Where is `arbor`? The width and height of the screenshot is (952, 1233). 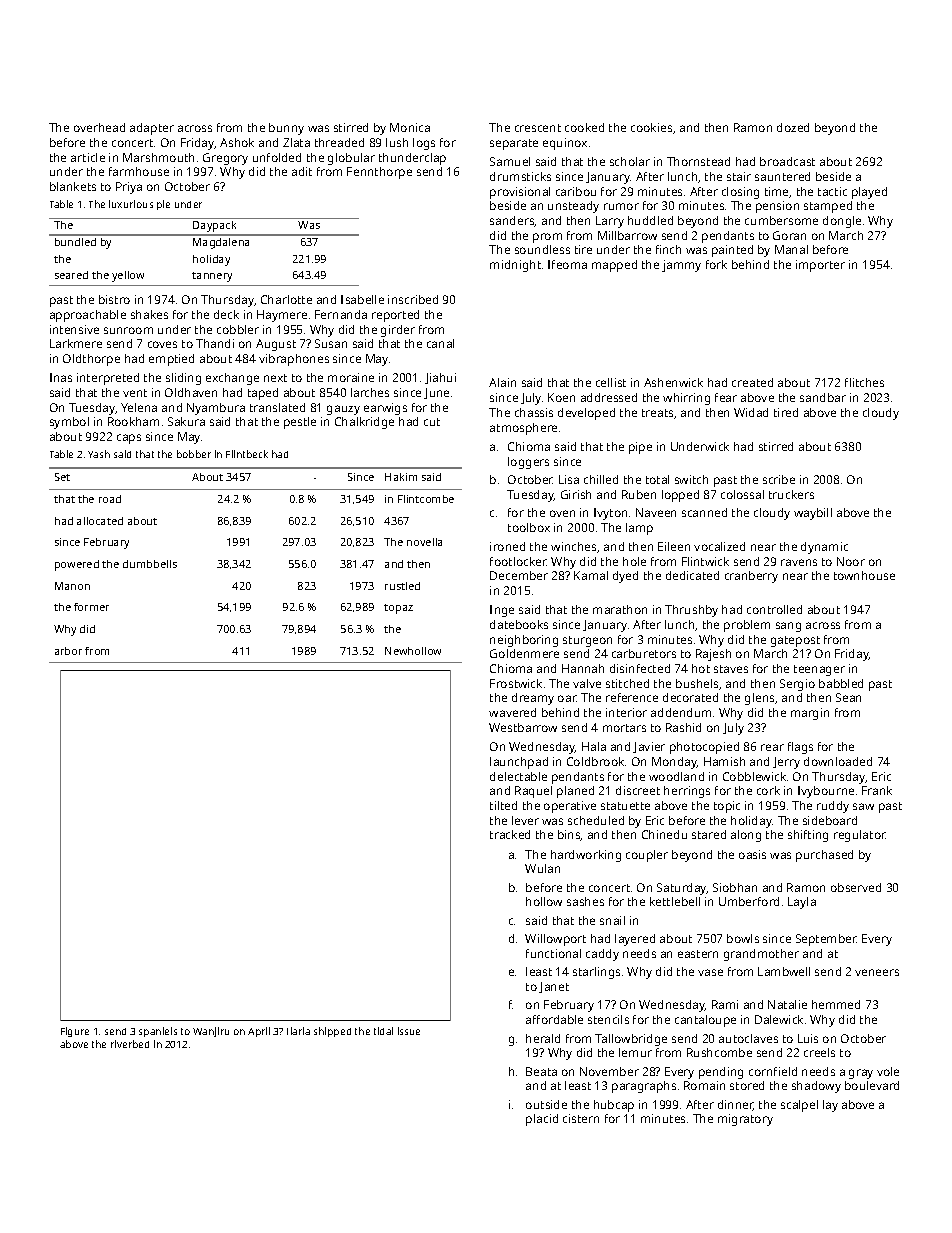
arbor is located at coordinates (68, 651).
